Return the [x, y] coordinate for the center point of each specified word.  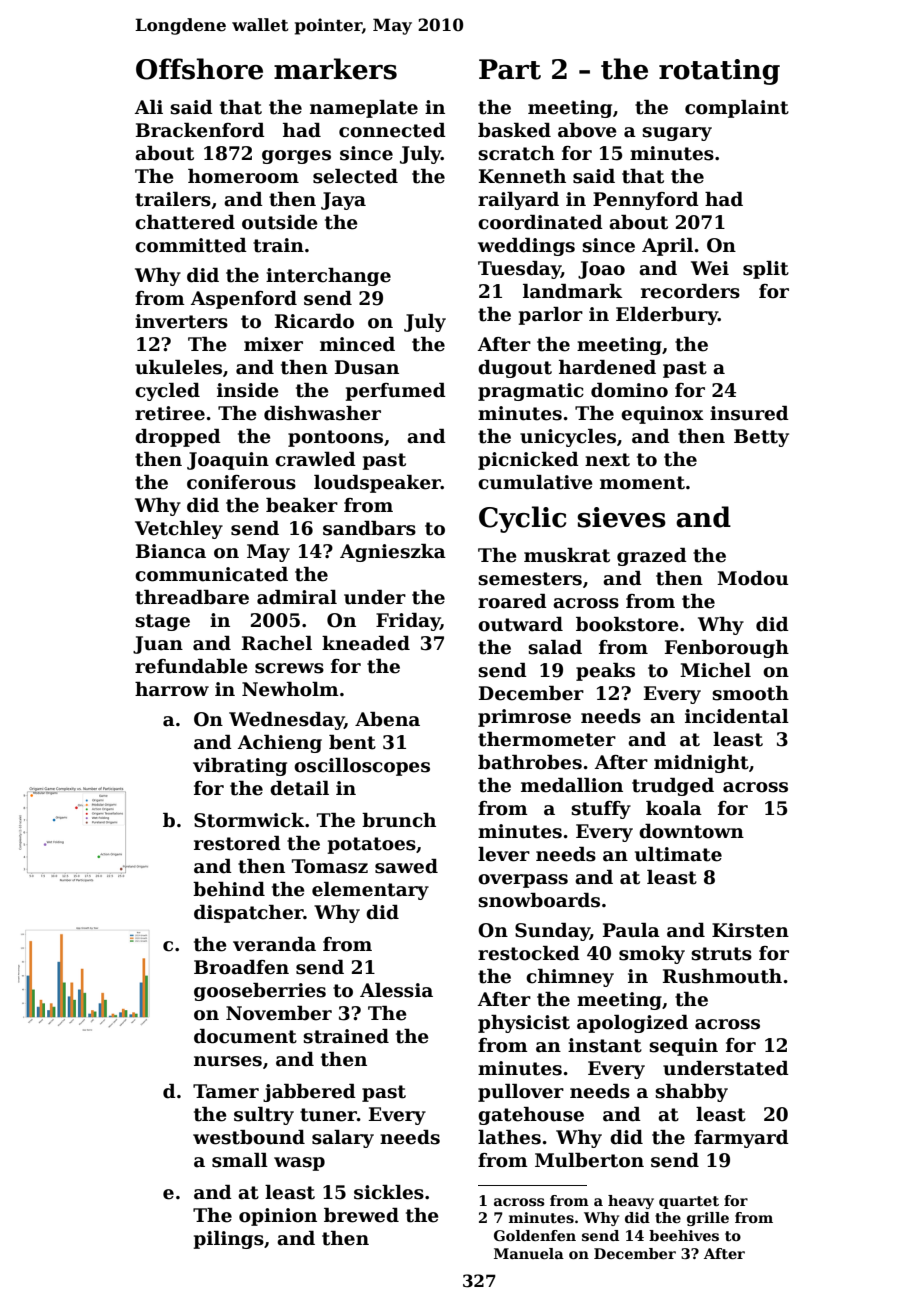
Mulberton [589, 1160]
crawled [315, 459]
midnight [701, 764]
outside [280, 222]
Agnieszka [393, 553]
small [240, 1160]
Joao [601, 270]
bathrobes [530, 762]
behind [229, 889]
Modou [753, 578]
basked [514, 130]
